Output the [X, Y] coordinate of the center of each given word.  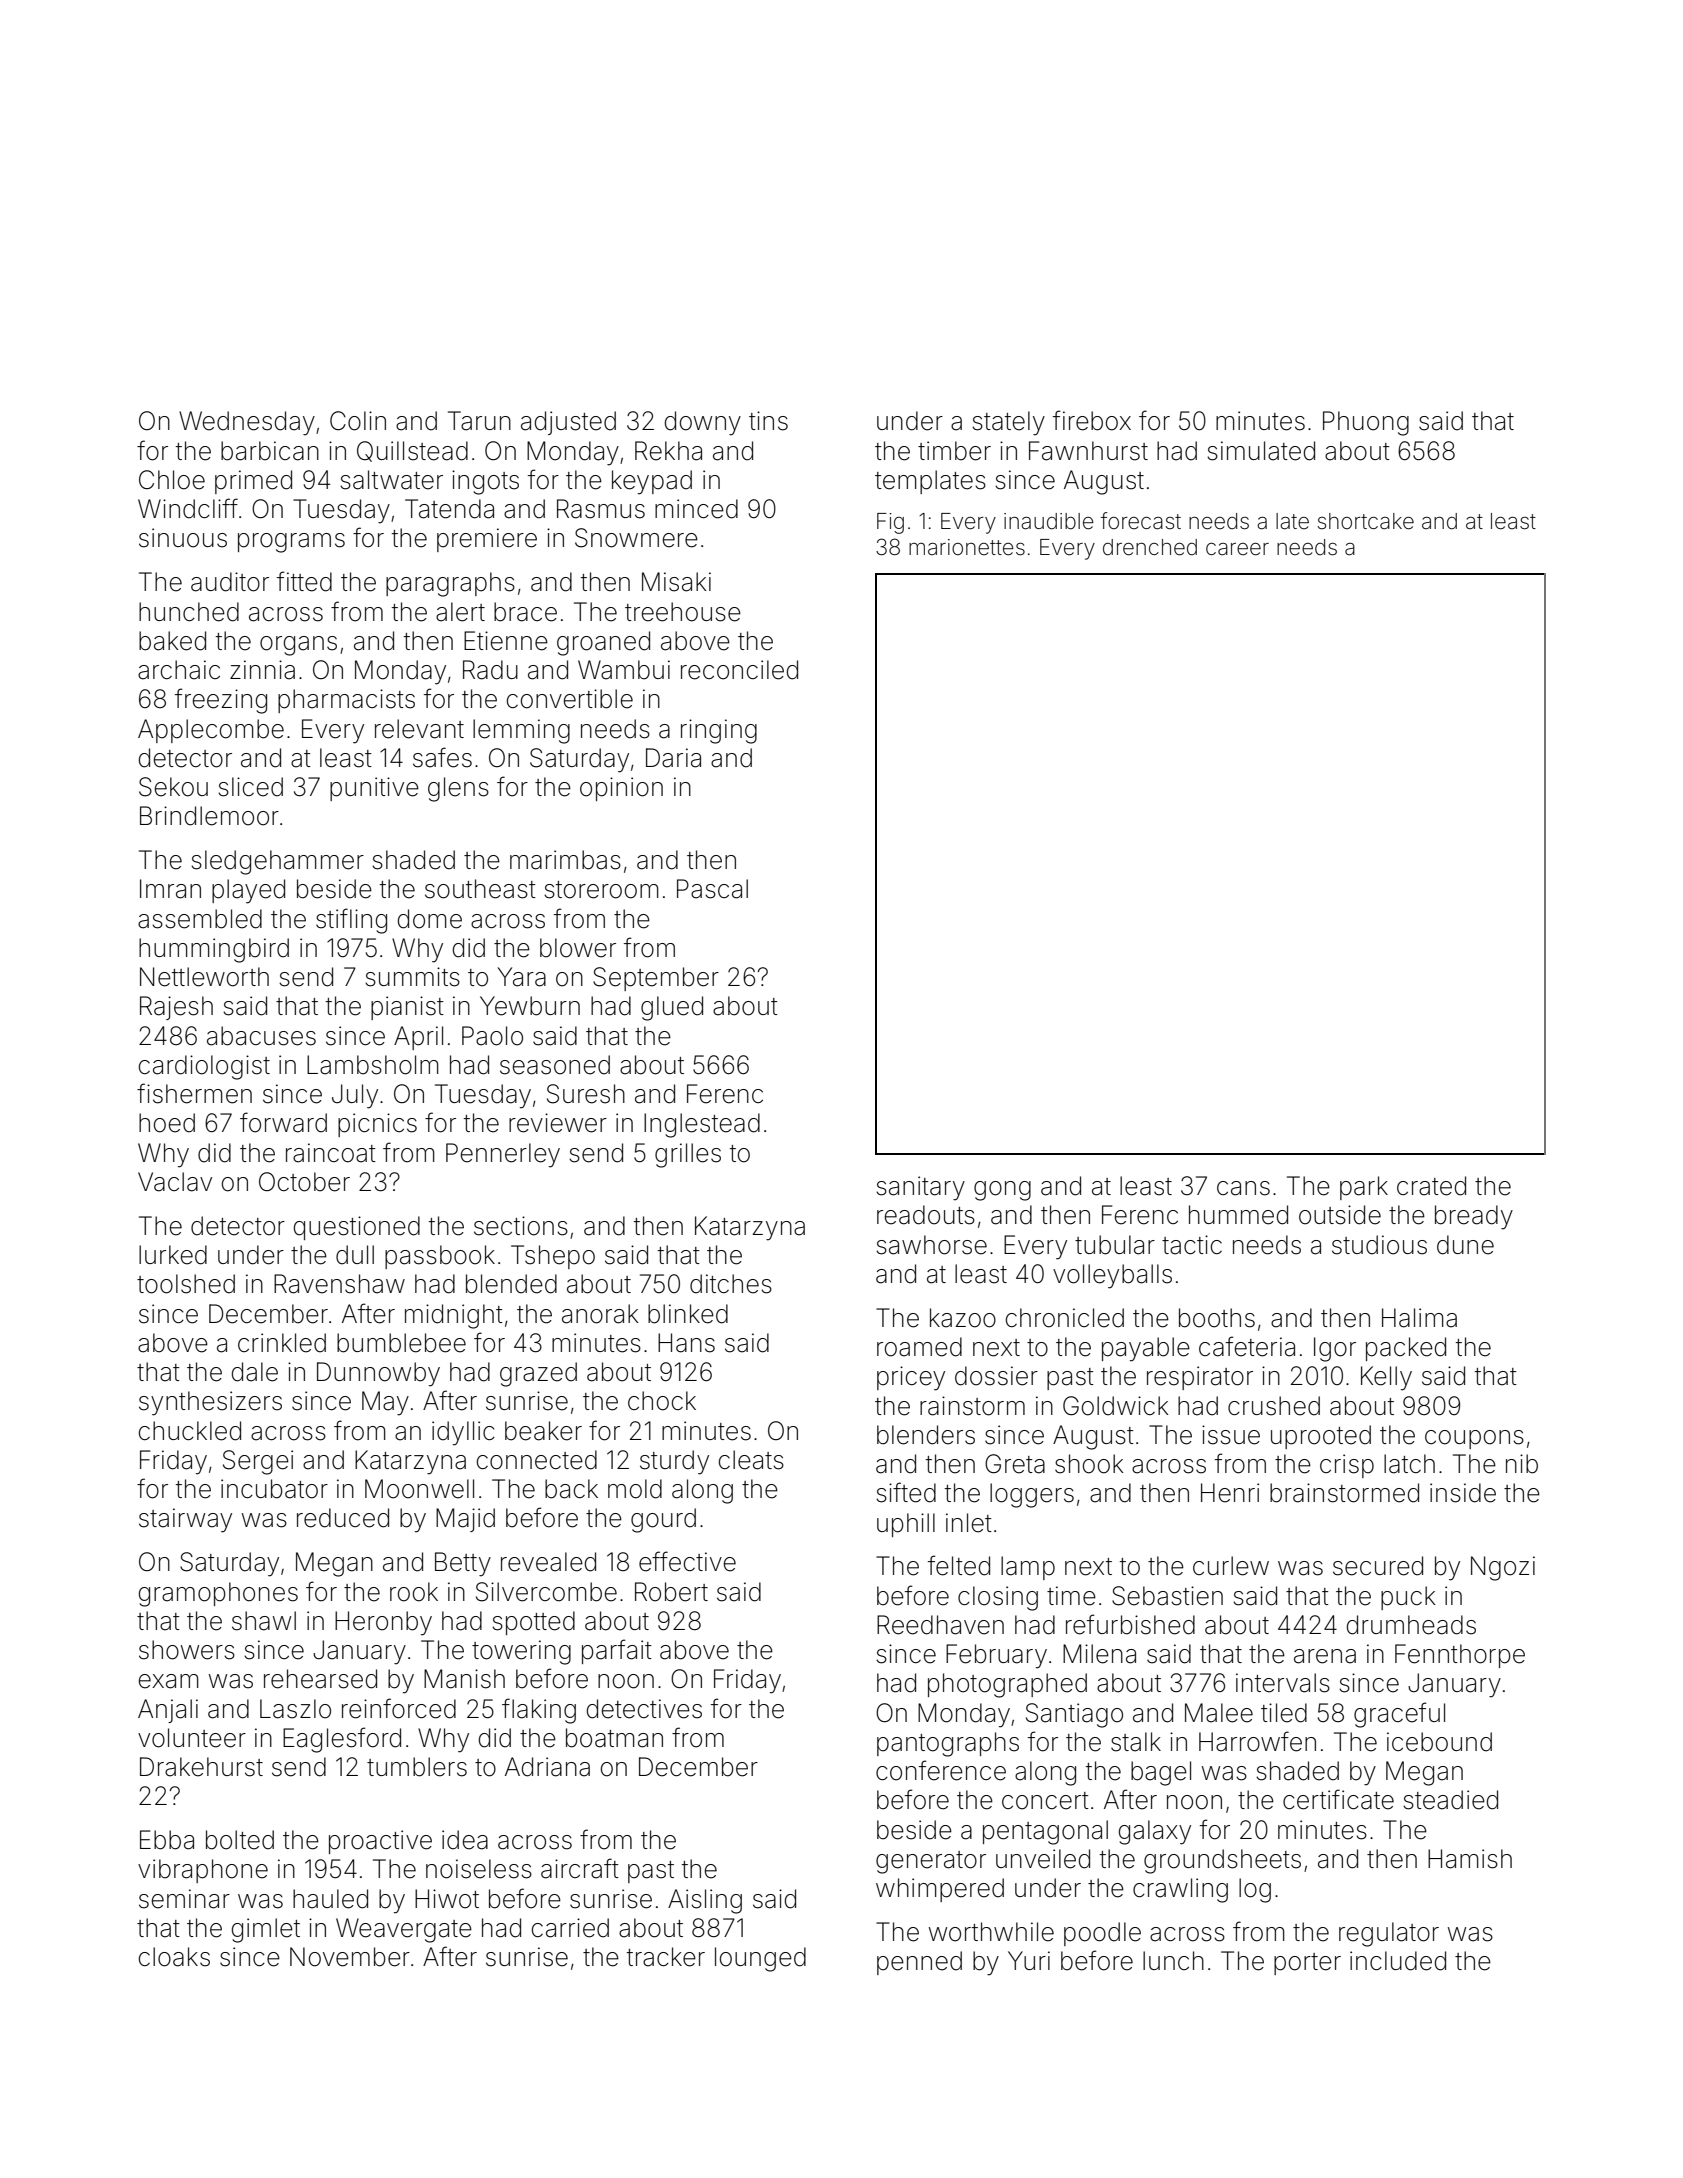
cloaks [174, 1957]
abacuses [261, 1036]
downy [703, 423]
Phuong [1366, 423]
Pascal [712, 889]
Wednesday [247, 423]
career [1237, 549]
